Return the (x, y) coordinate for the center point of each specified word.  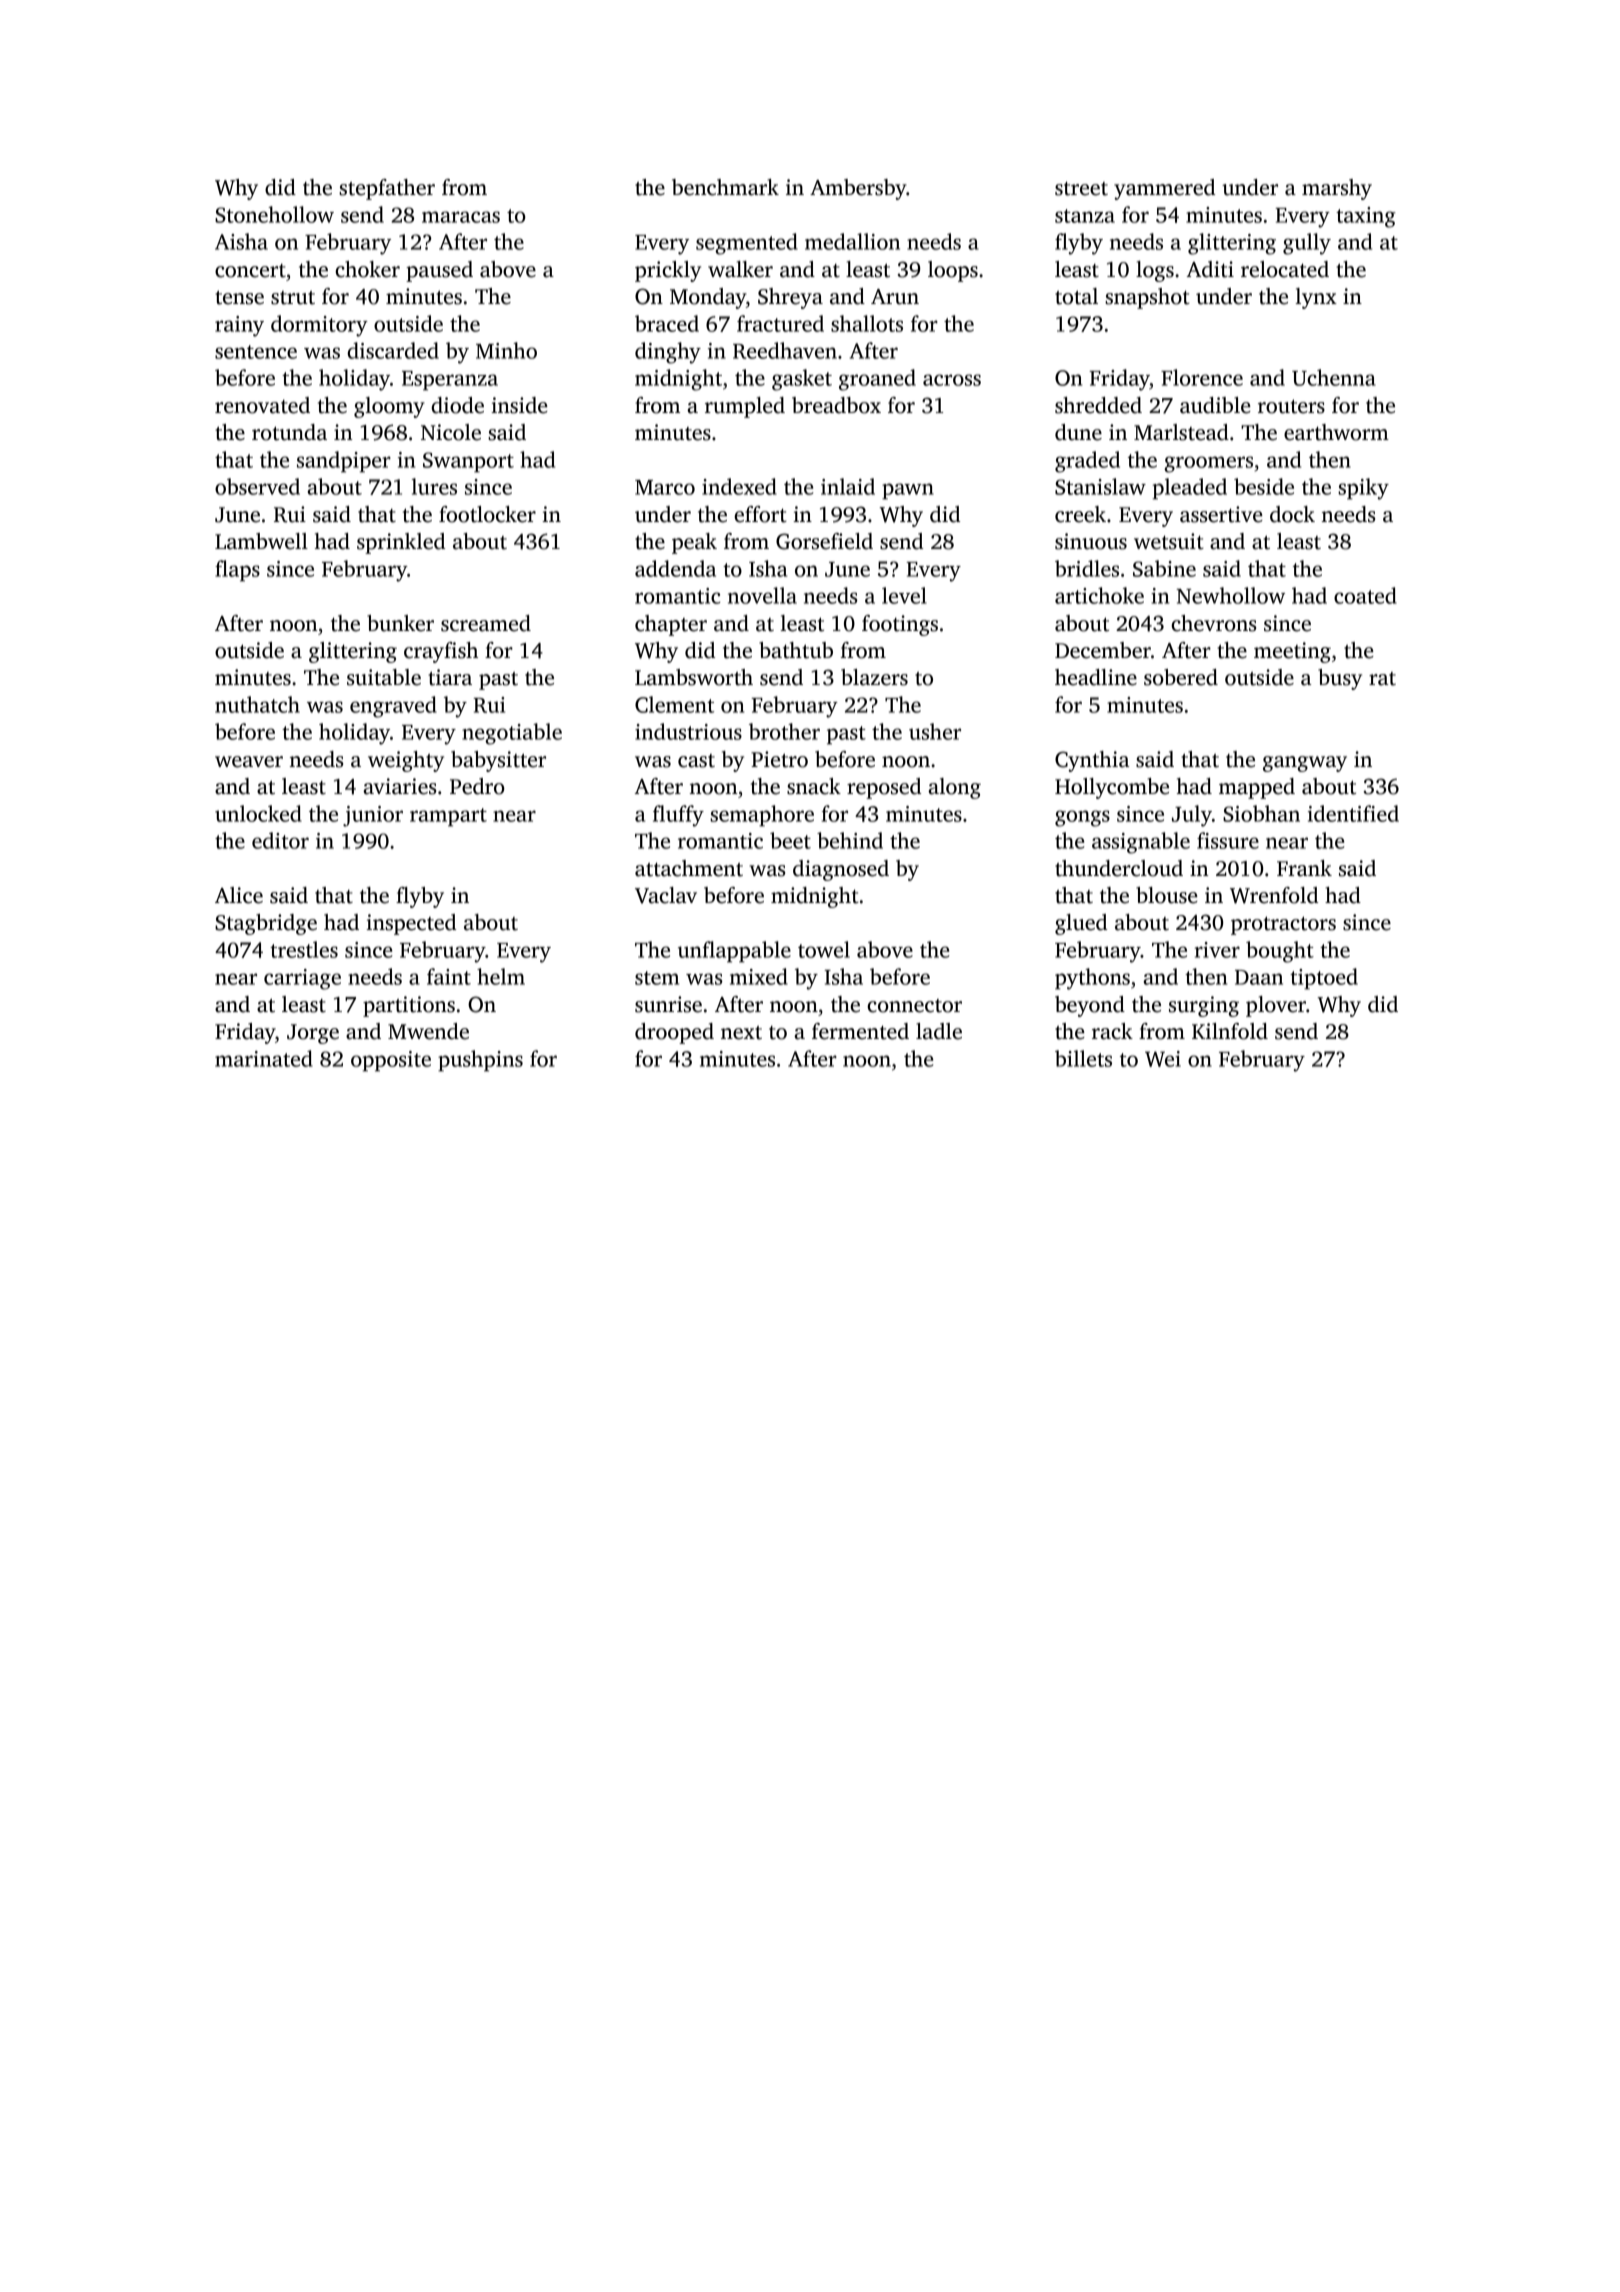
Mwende (428, 1031)
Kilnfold (1230, 1031)
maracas (461, 217)
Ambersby (858, 189)
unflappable (734, 952)
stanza (1085, 216)
